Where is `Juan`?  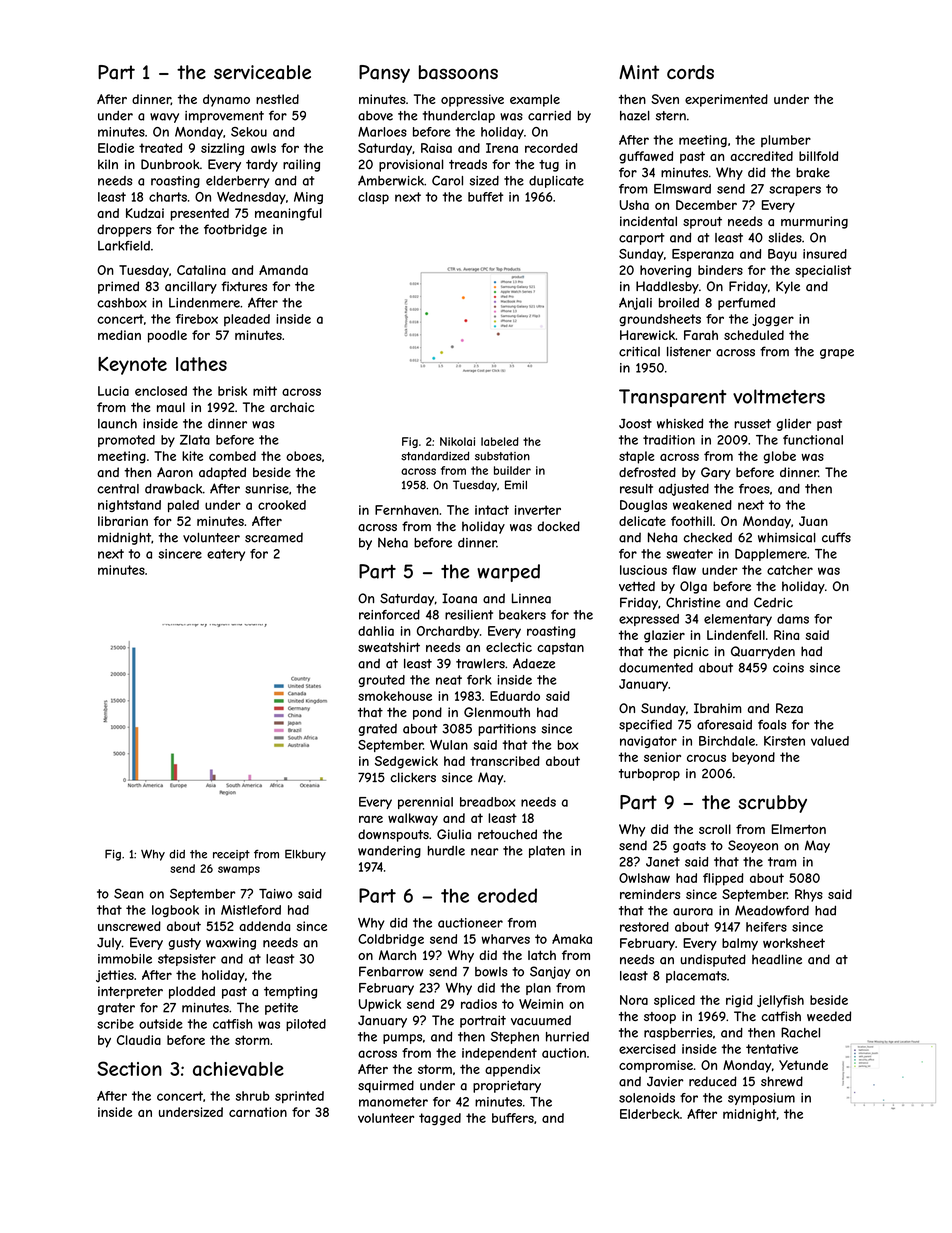
Juan is located at coordinates (813, 521).
